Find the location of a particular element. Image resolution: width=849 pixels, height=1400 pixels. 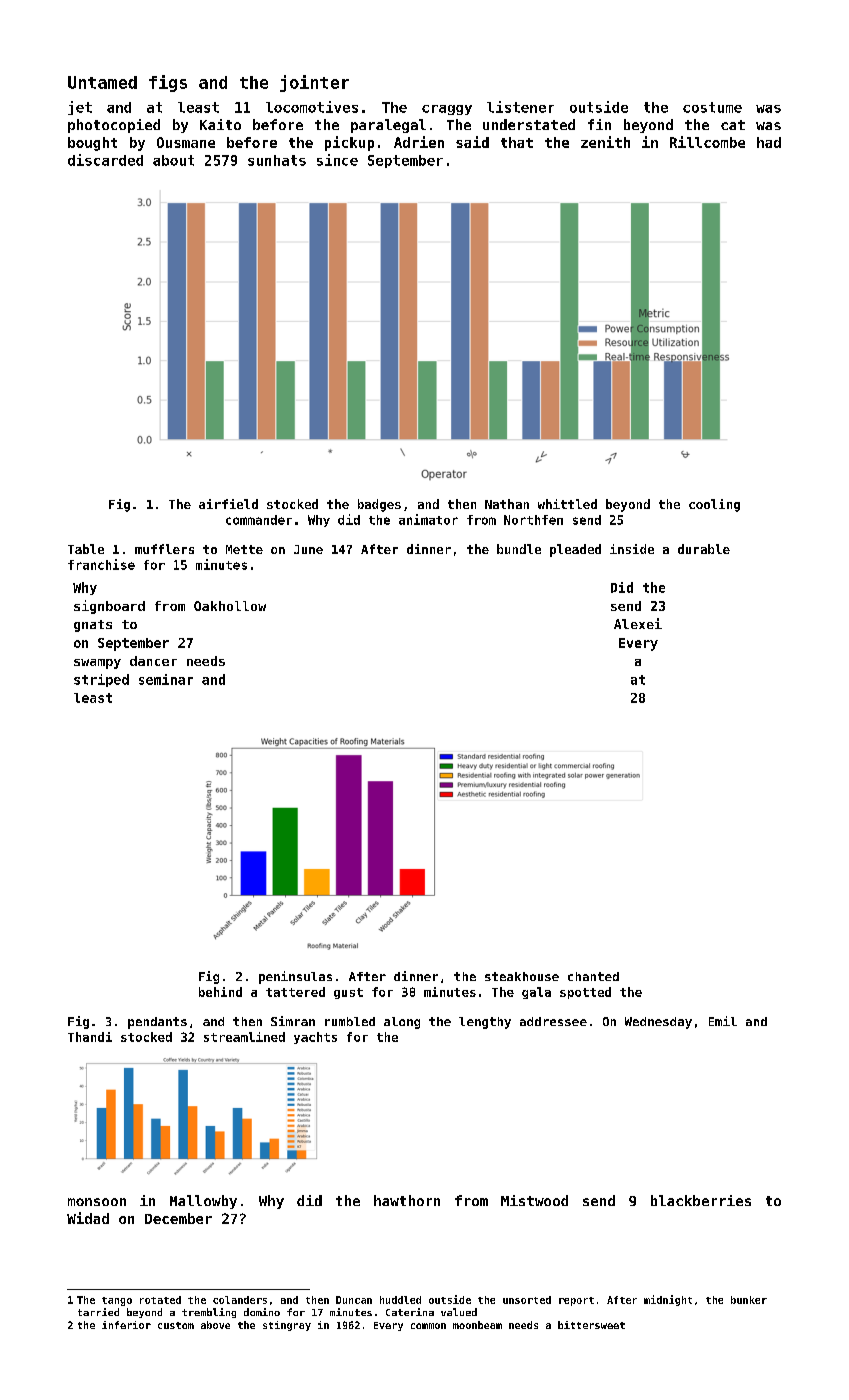

bundle is located at coordinates (519, 549).
